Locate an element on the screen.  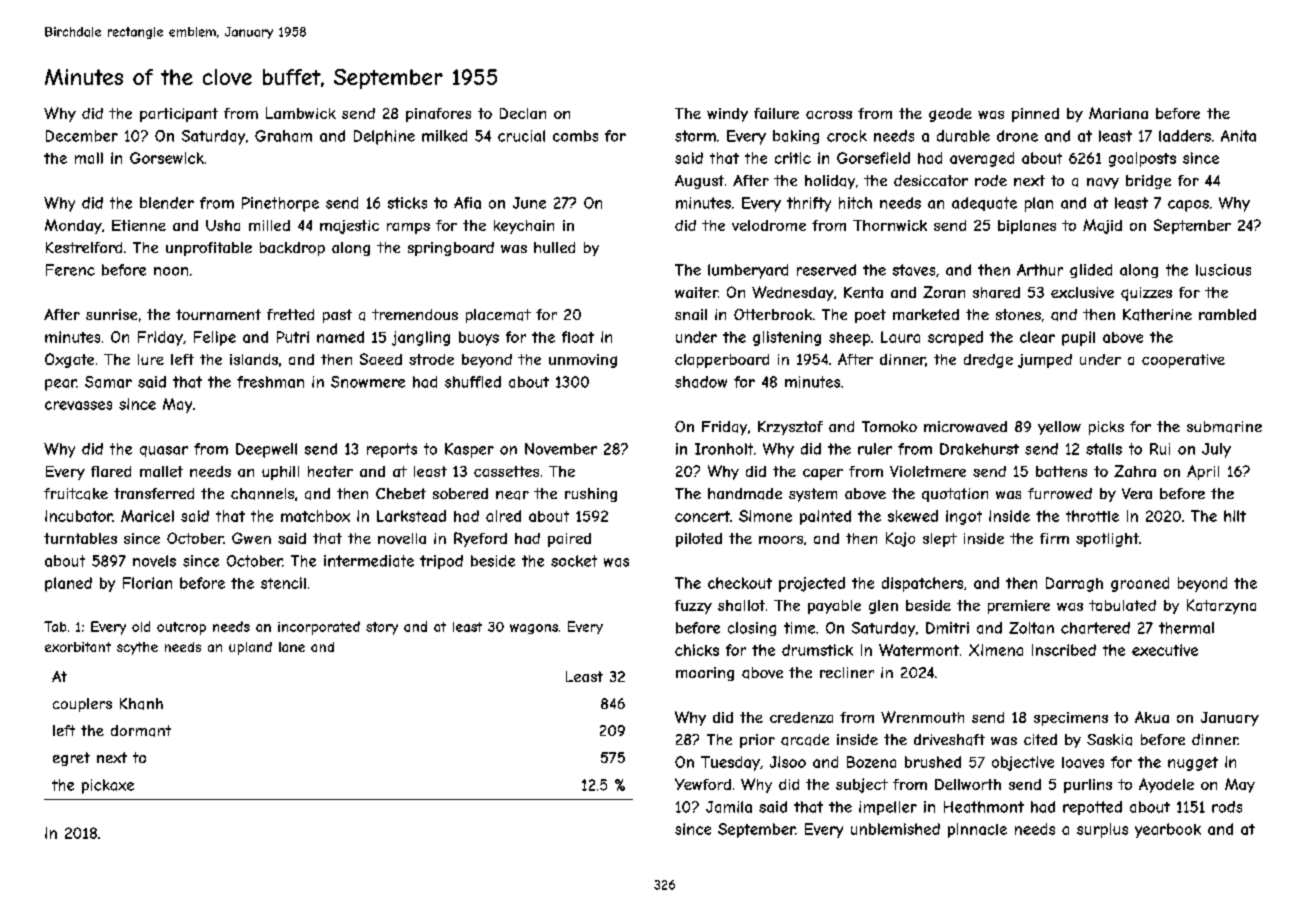
participant is located at coordinates (179, 115).
